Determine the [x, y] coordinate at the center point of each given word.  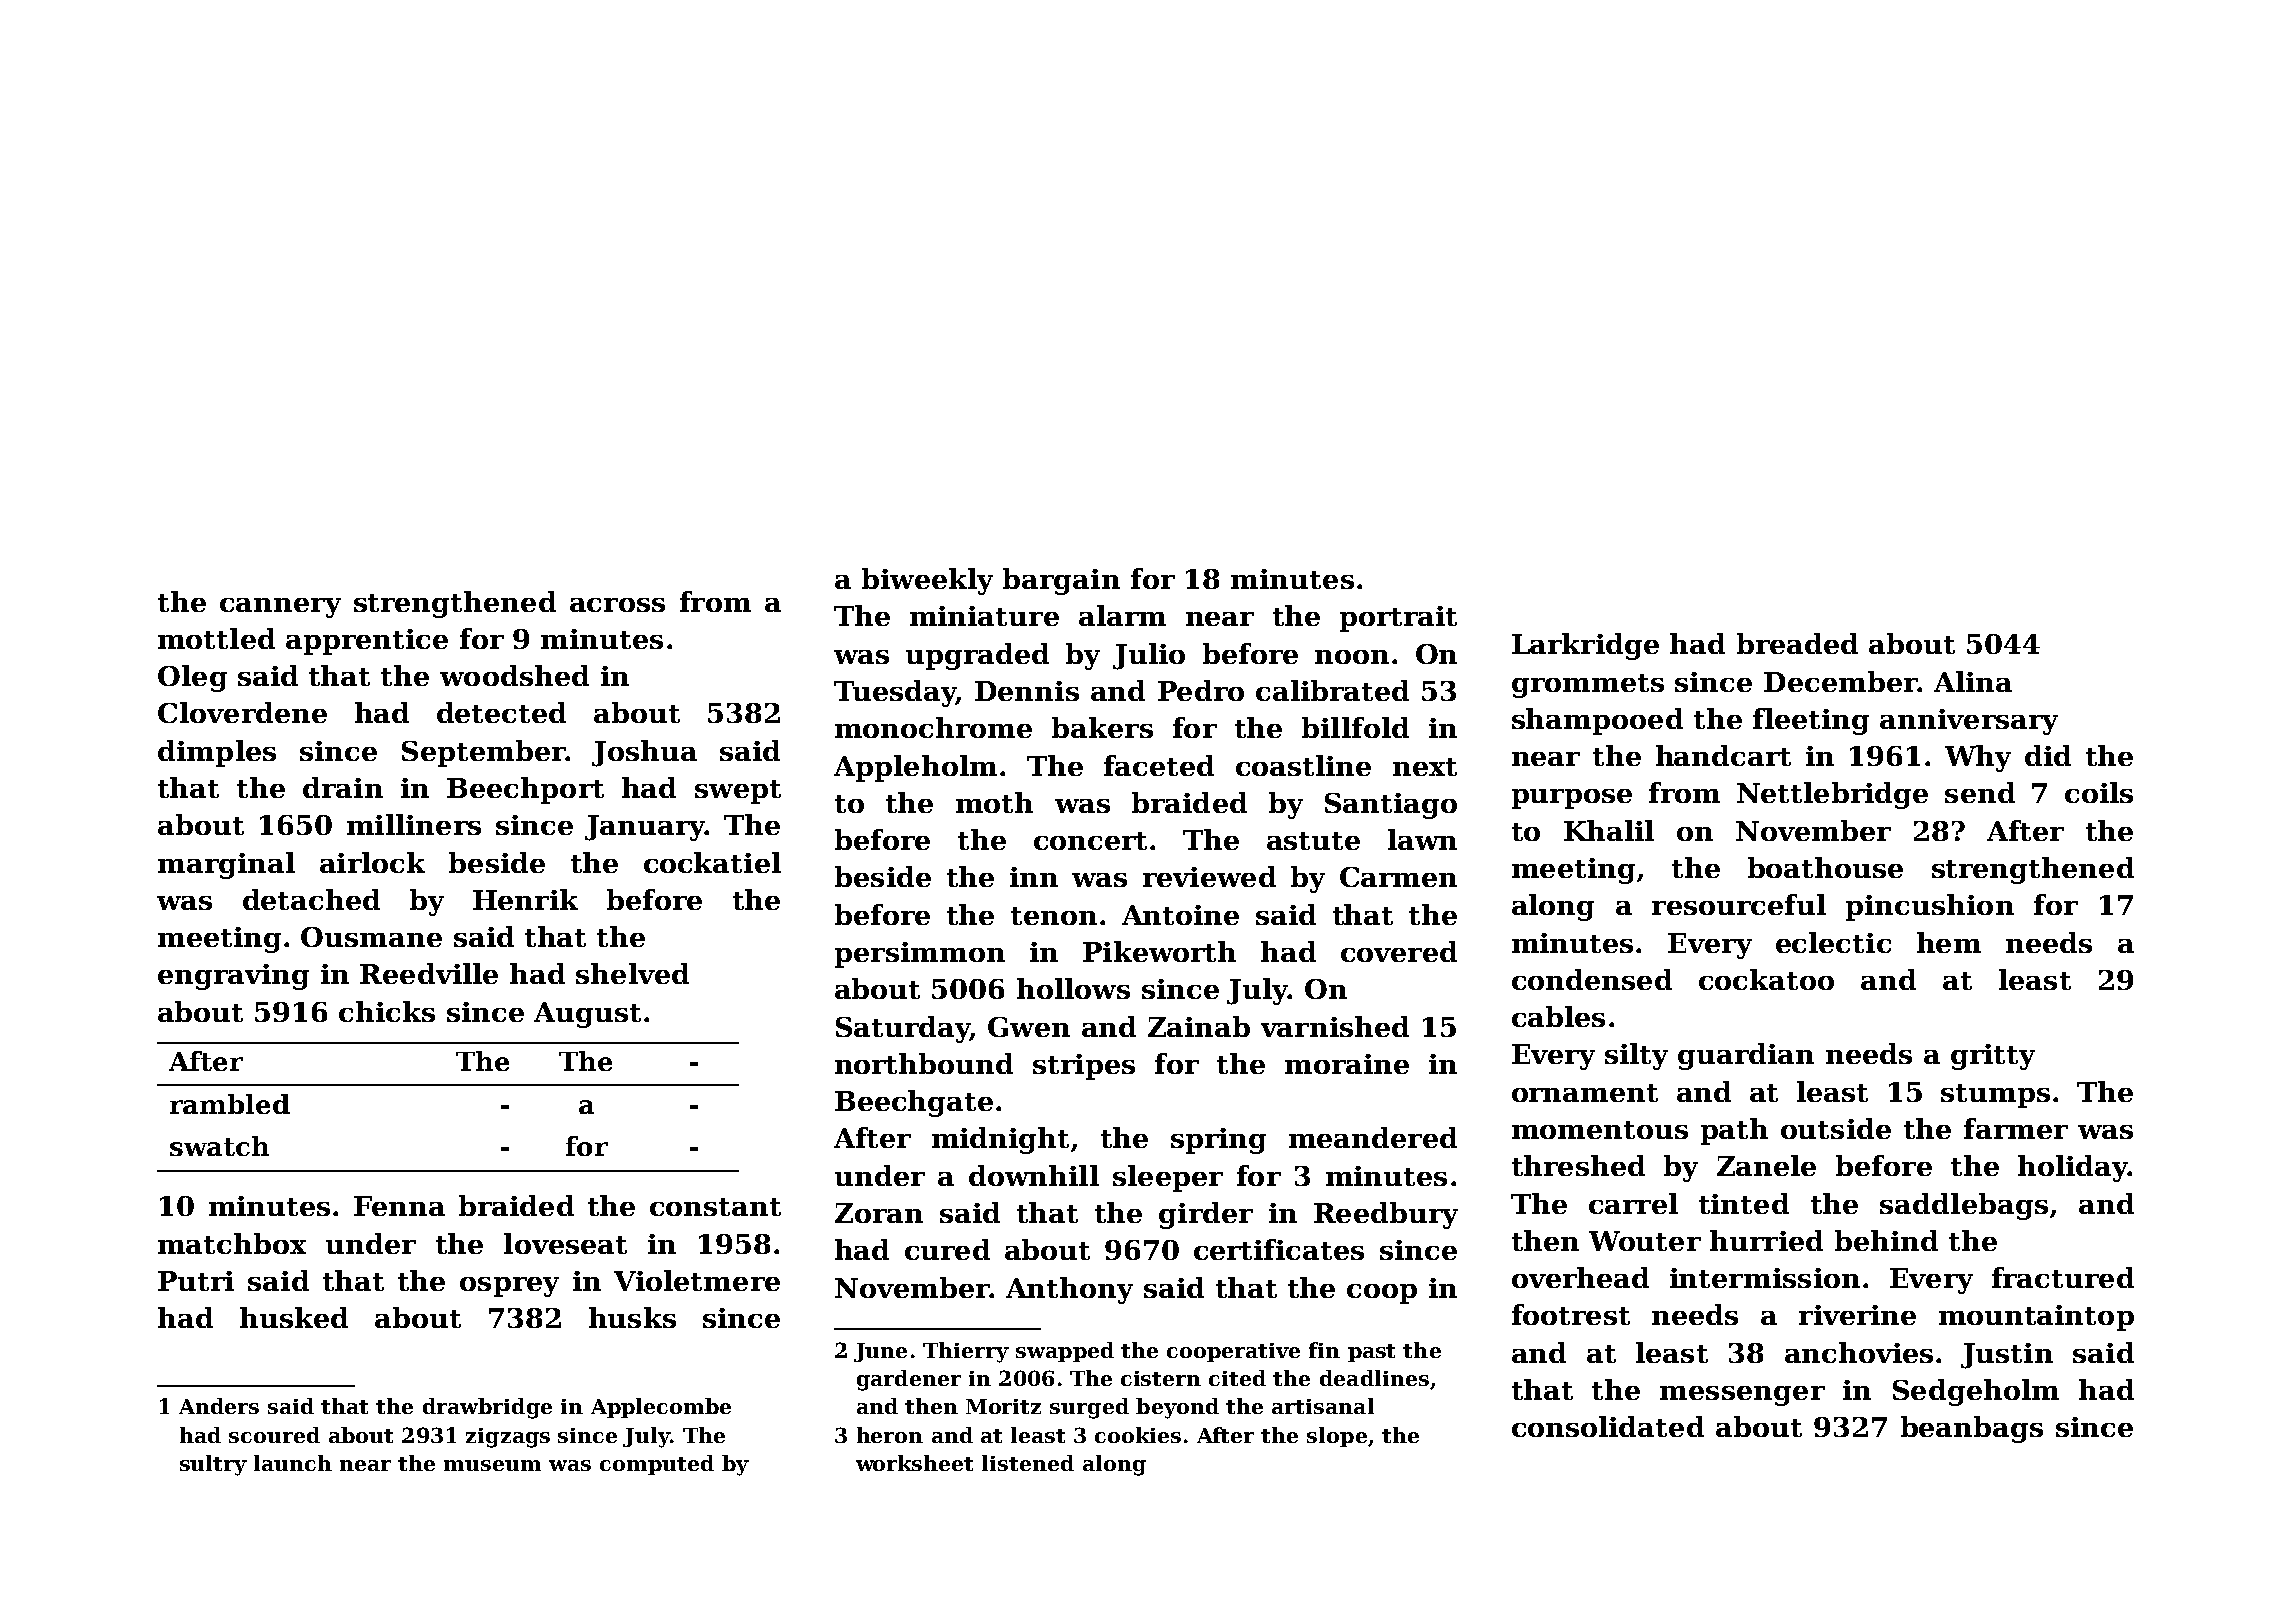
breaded [1797, 643]
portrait [1398, 619]
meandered [1373, 1137]
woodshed [514, 675]
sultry [213, 1465]
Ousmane [371, 937]
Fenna [399, 1206]
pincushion [1930, 907]
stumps [1995, 1096]
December [1840, 681]
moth [994, 802]
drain [343, 787]
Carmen [1398, 877]
